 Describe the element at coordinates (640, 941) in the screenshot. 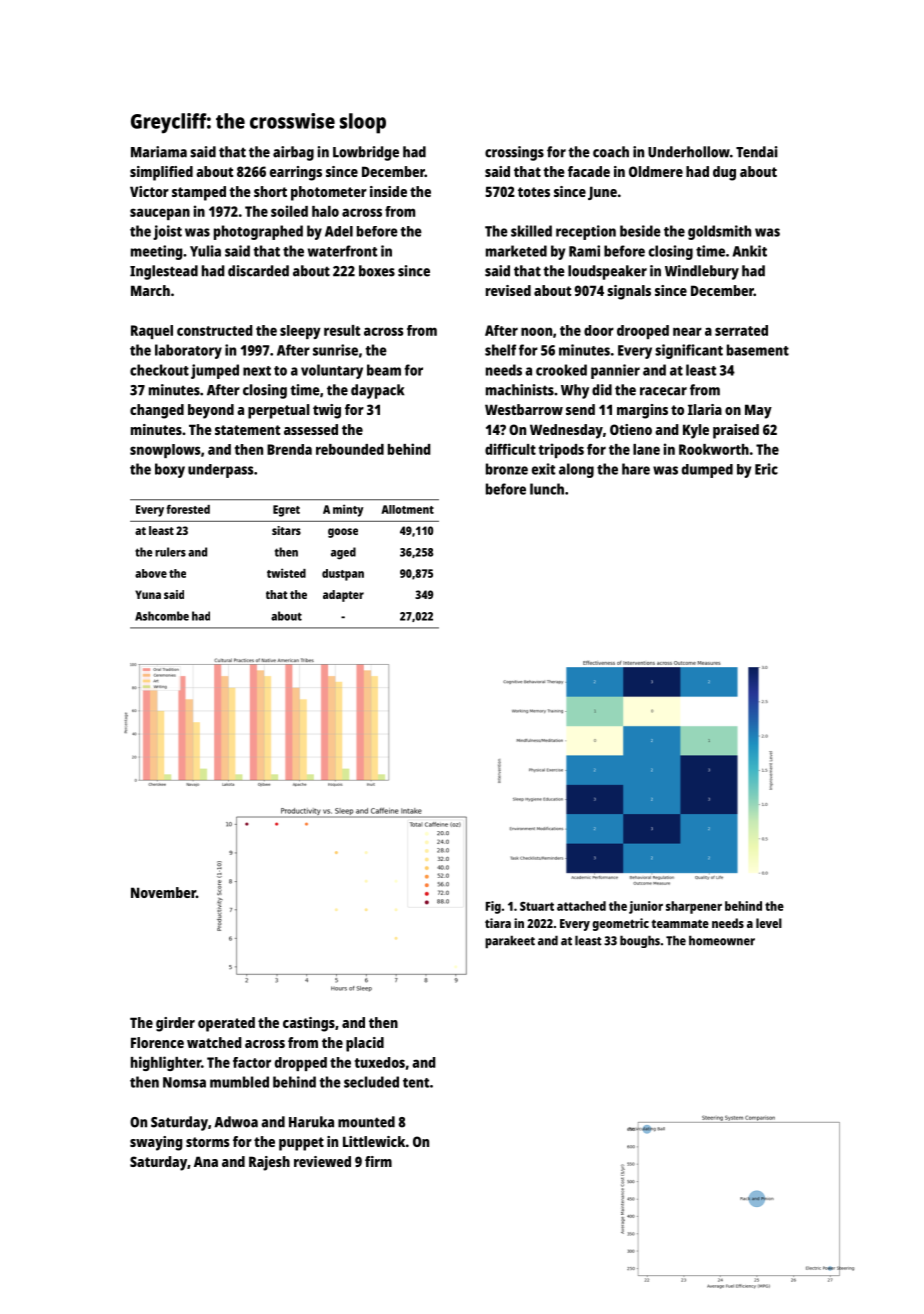

I see `boughs` at that location.
